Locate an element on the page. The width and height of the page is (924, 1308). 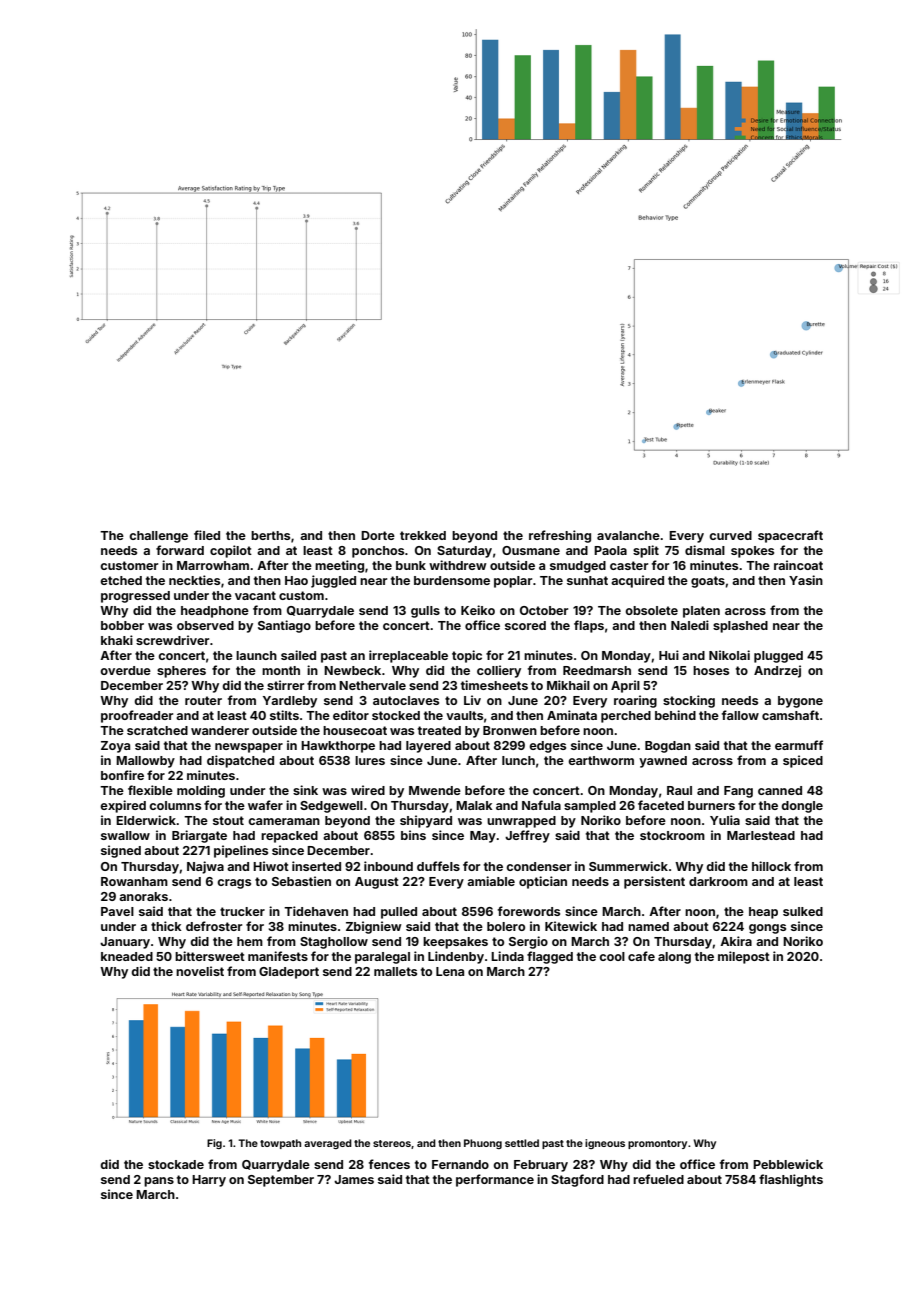
launch is located at coordinates (256, 655).
